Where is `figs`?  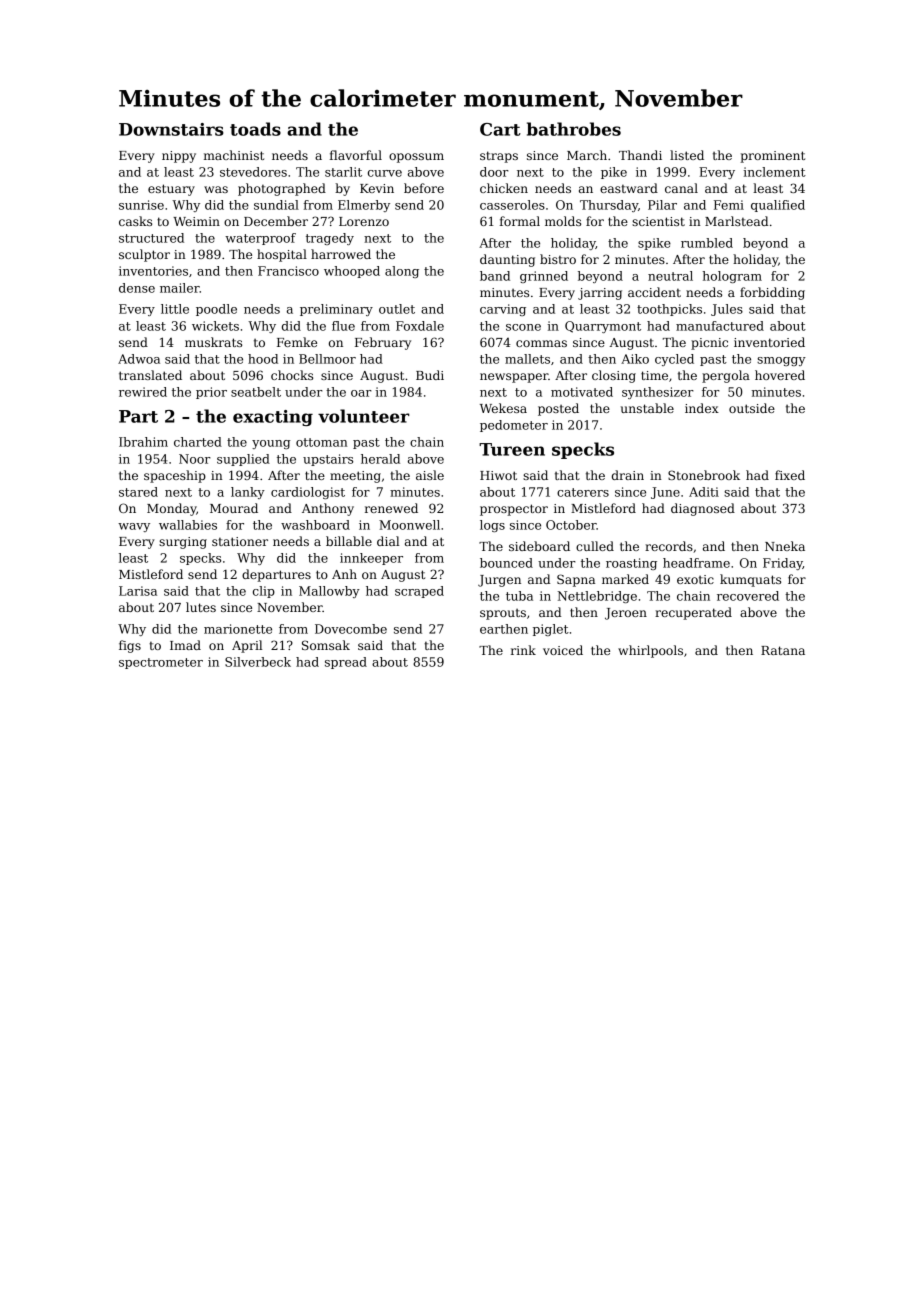 figs is located at coordinates (130, 646).
